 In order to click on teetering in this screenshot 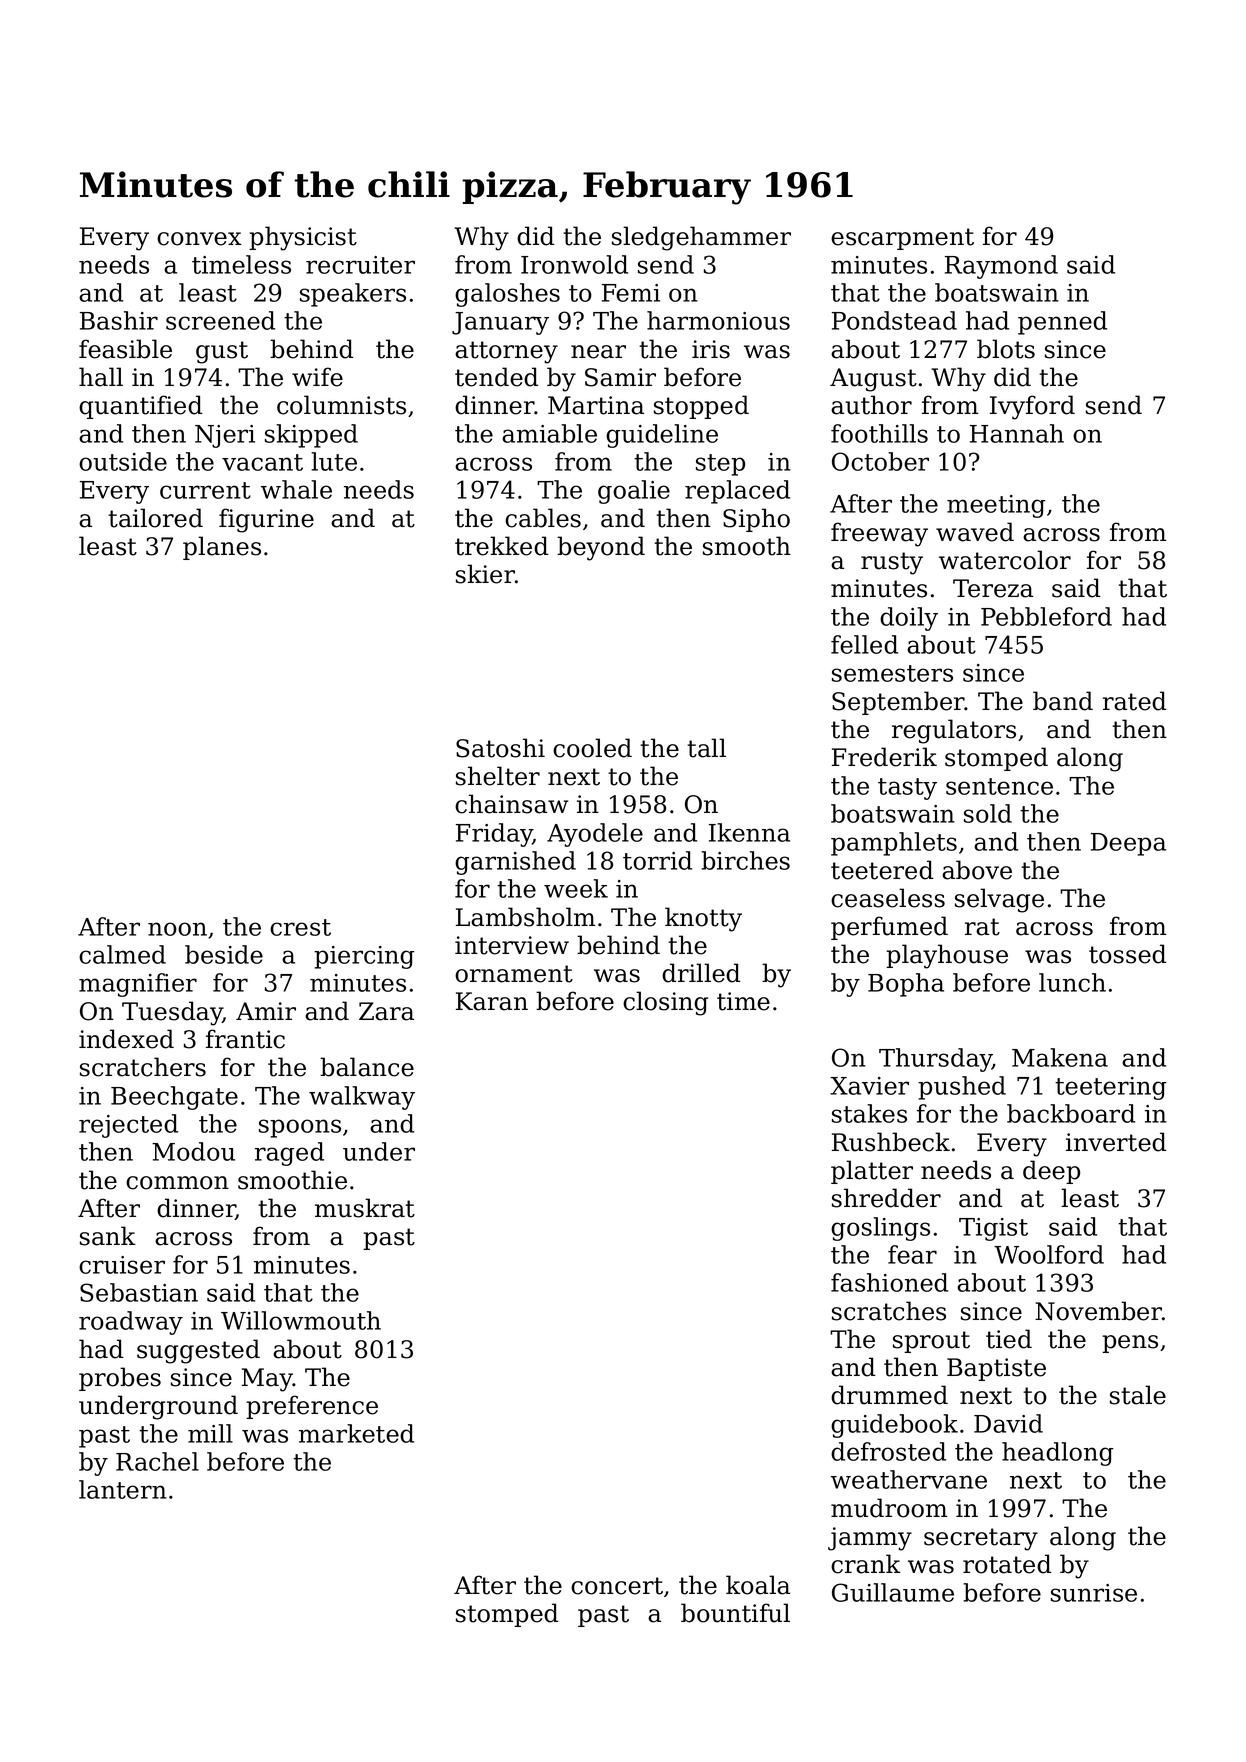, I will do `click(1110, 1088)`.
